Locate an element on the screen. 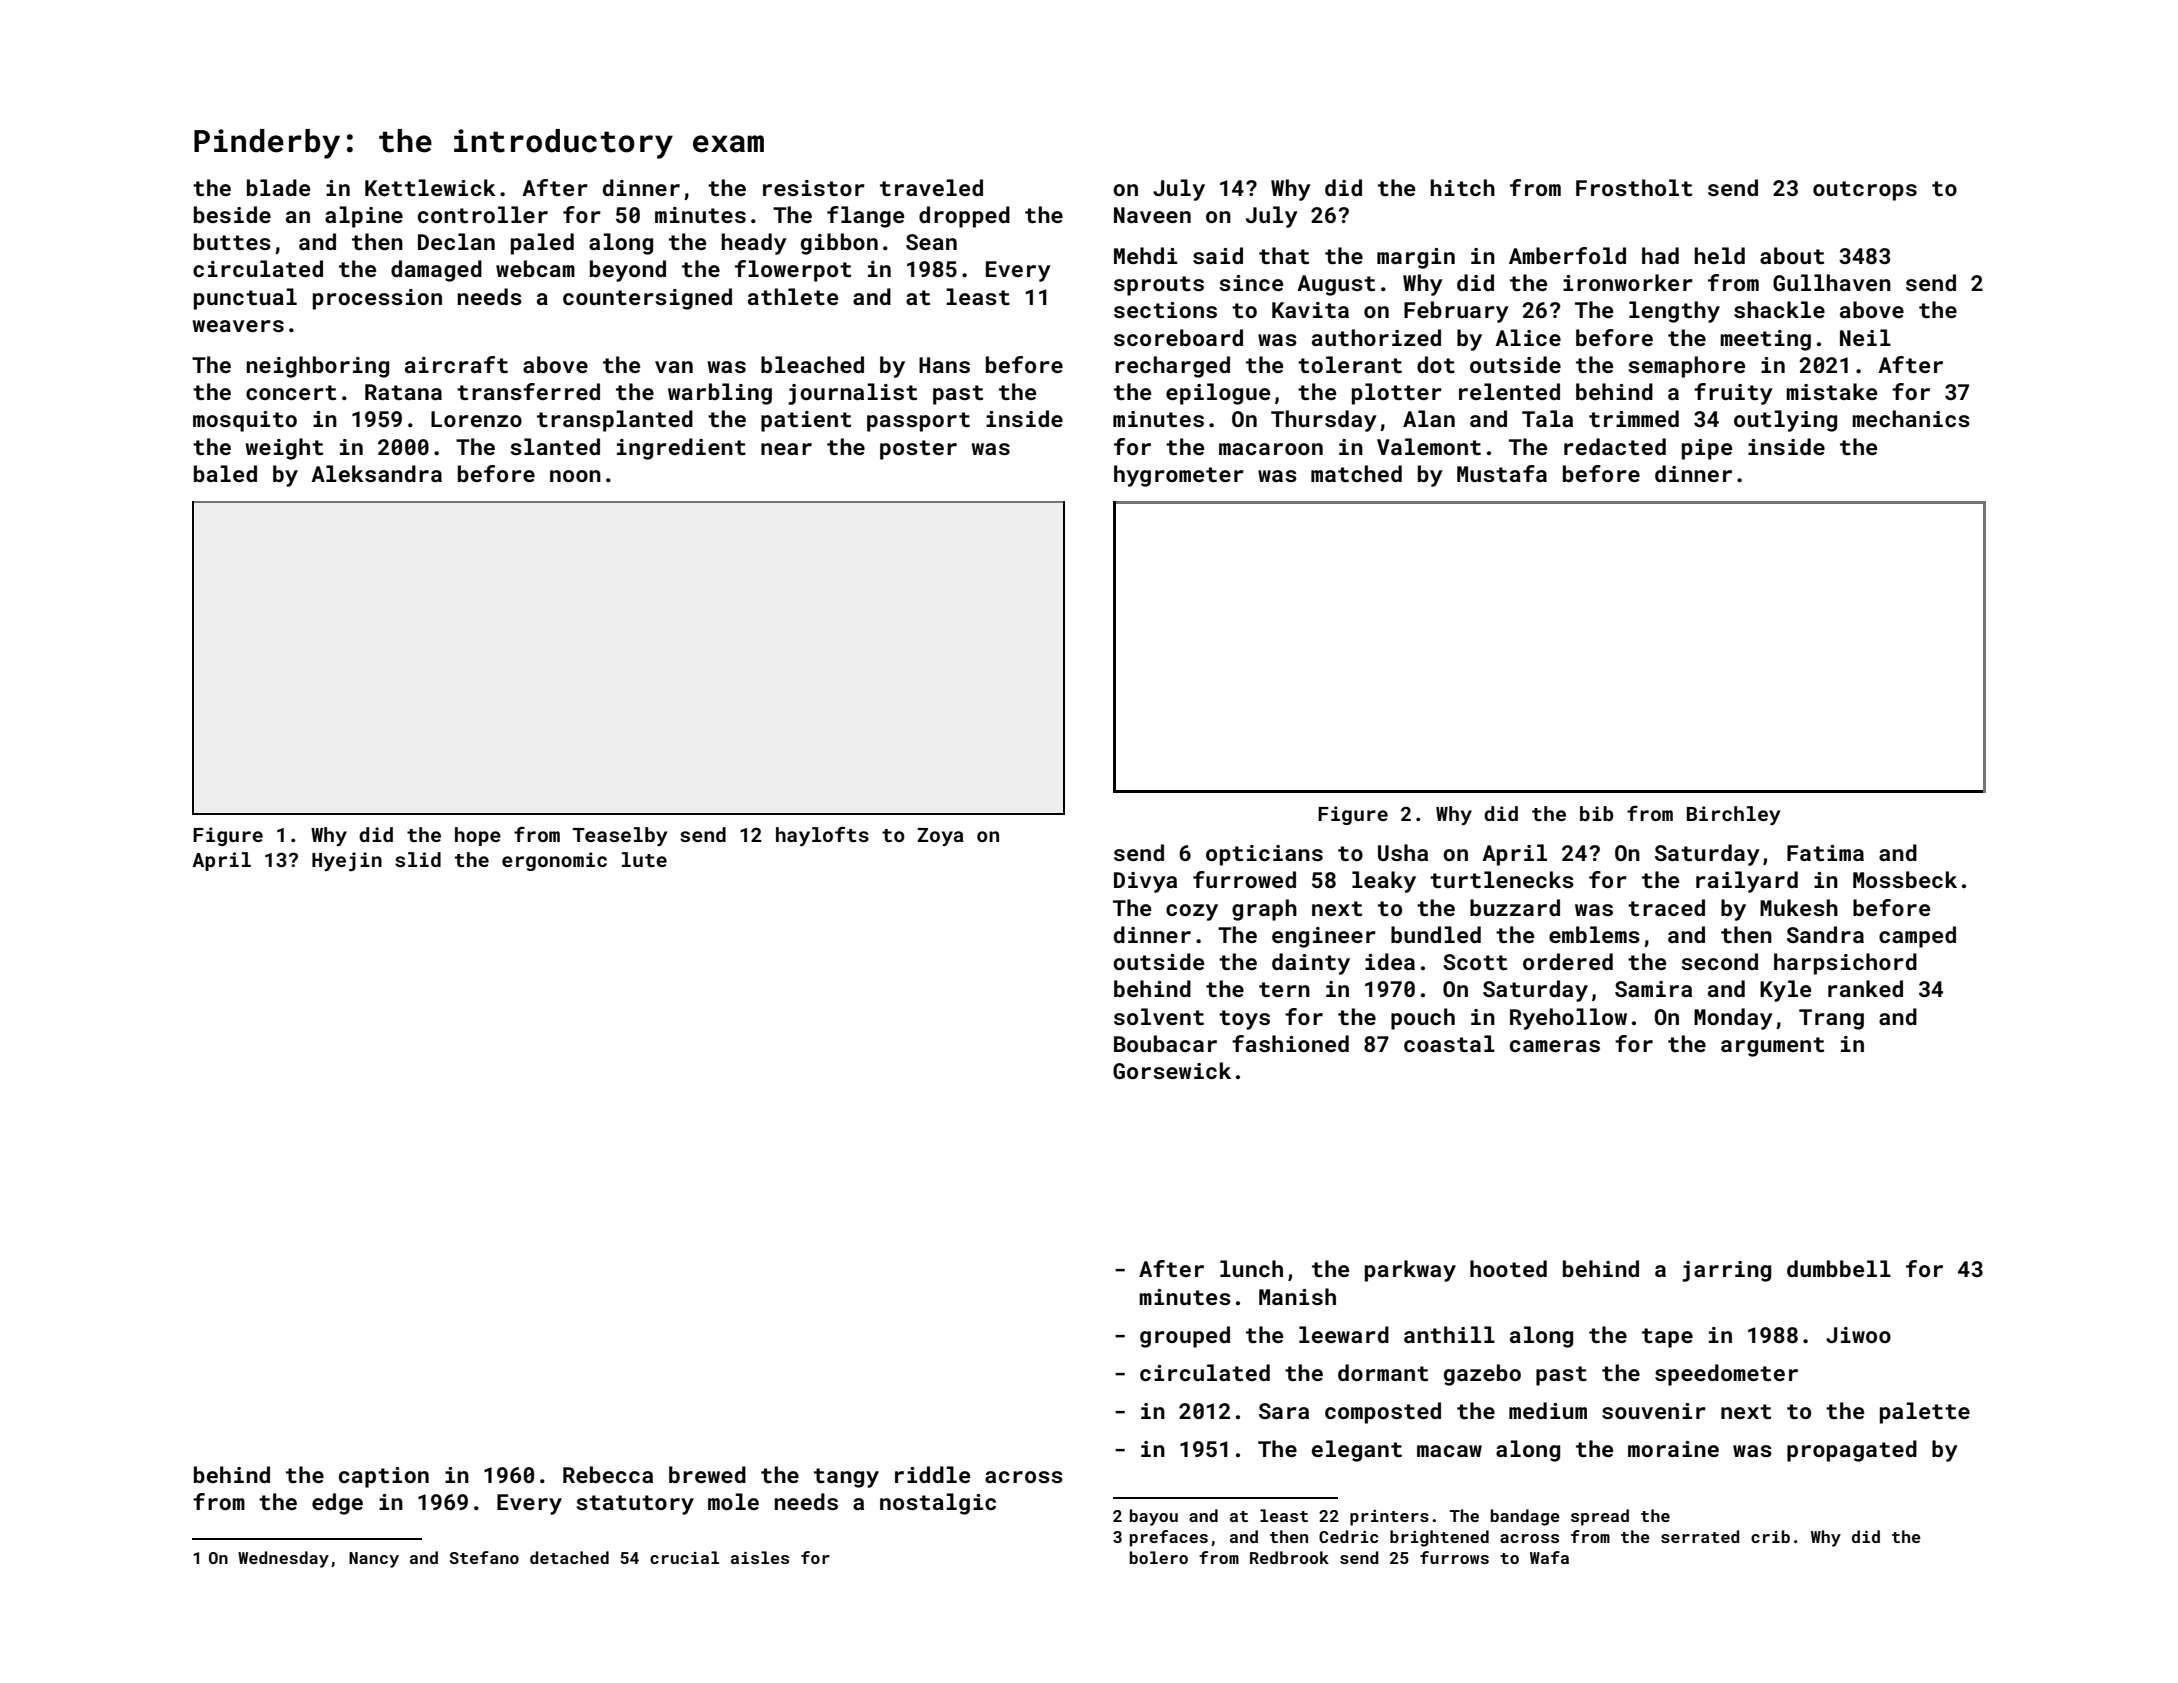  Mustafa is located at coordinates (1502, 473).
